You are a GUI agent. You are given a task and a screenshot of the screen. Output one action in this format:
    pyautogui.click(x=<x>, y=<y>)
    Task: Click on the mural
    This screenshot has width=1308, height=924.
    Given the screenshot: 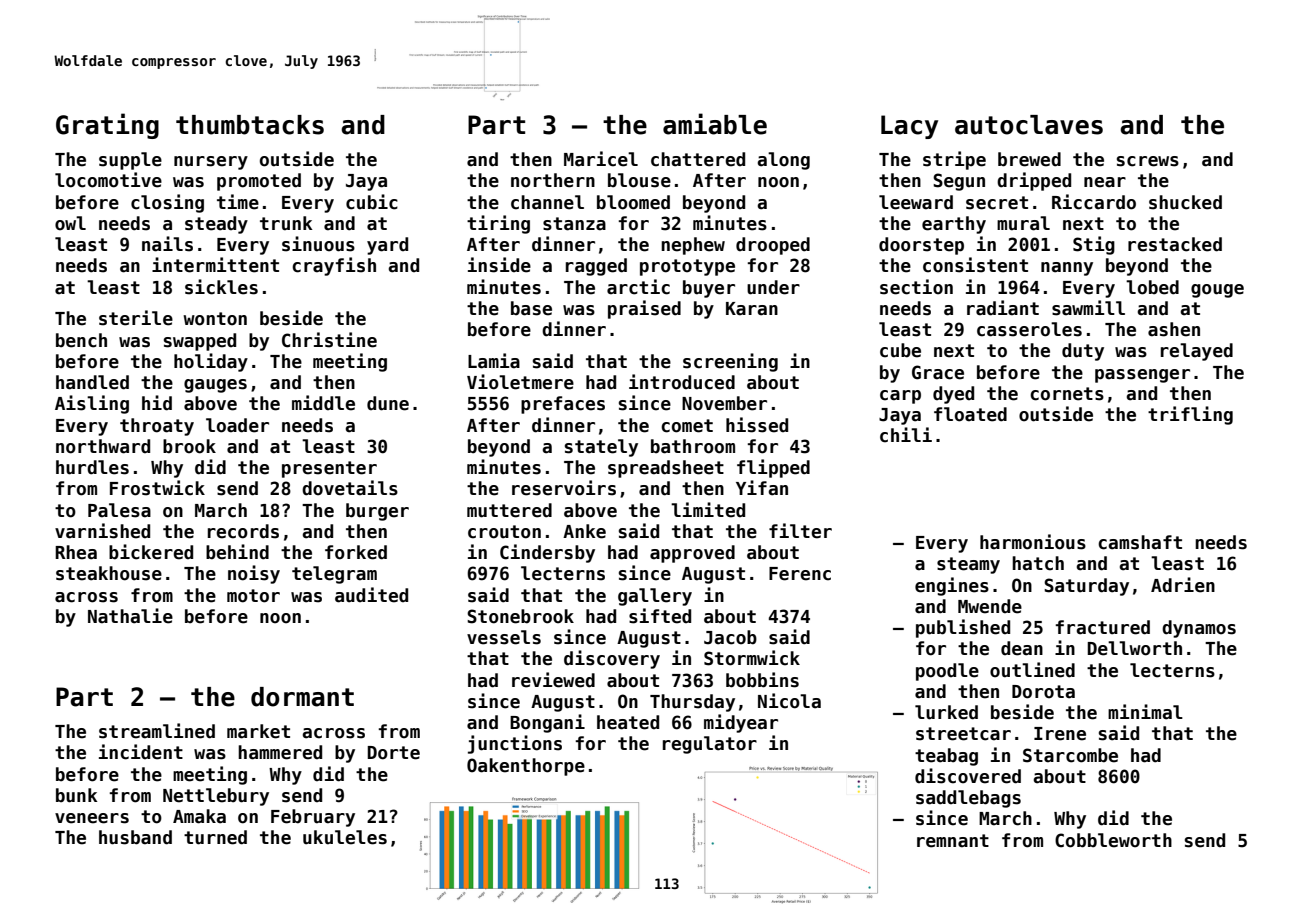 What is the action you would take?
    pyautogui.click(x=1023, y=223)
